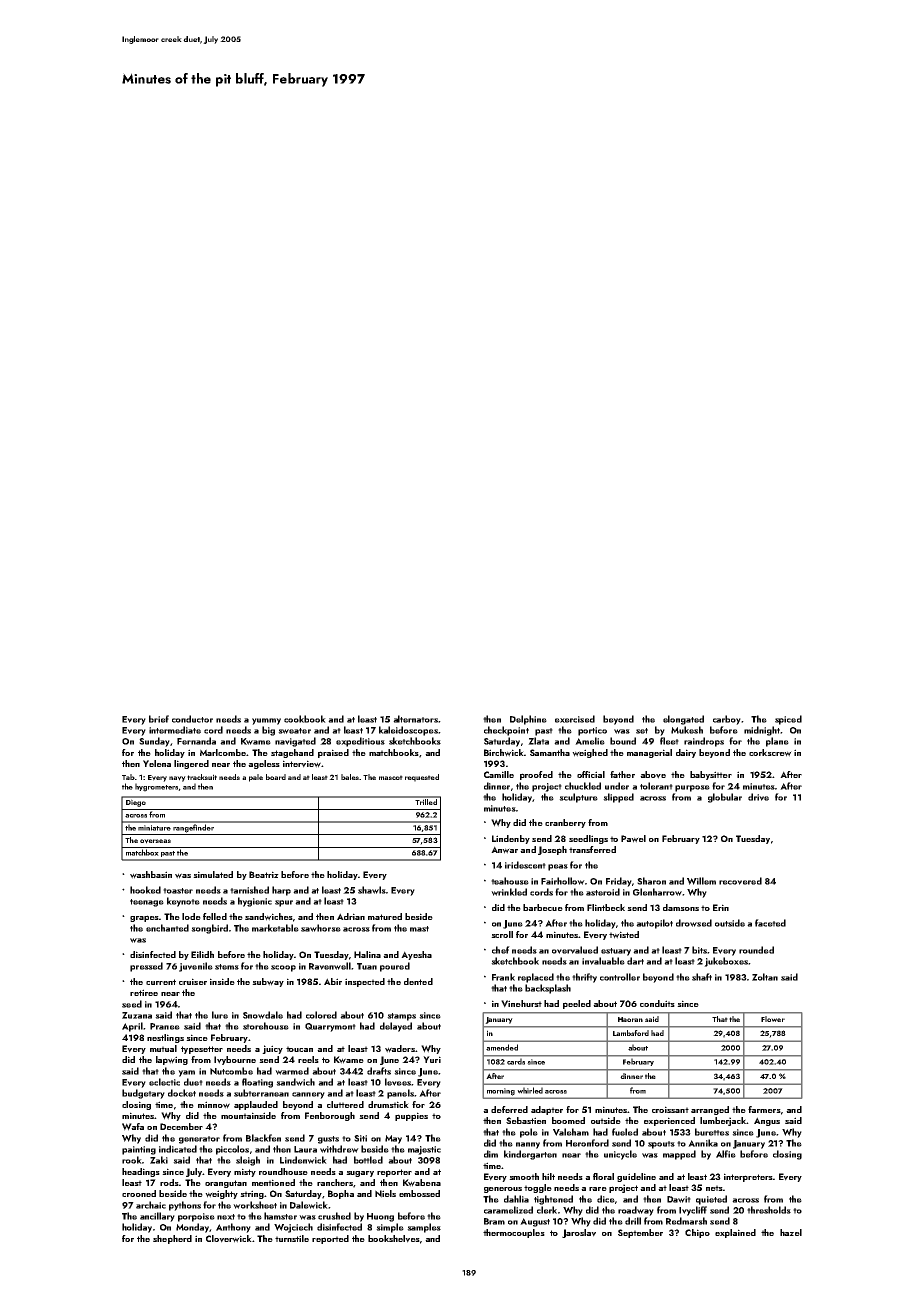 The width and height of the screenshot is (924, 1308). Describe the element at coordinates (143, 1094) in the screenshot. I see `budgetary` at that location.
